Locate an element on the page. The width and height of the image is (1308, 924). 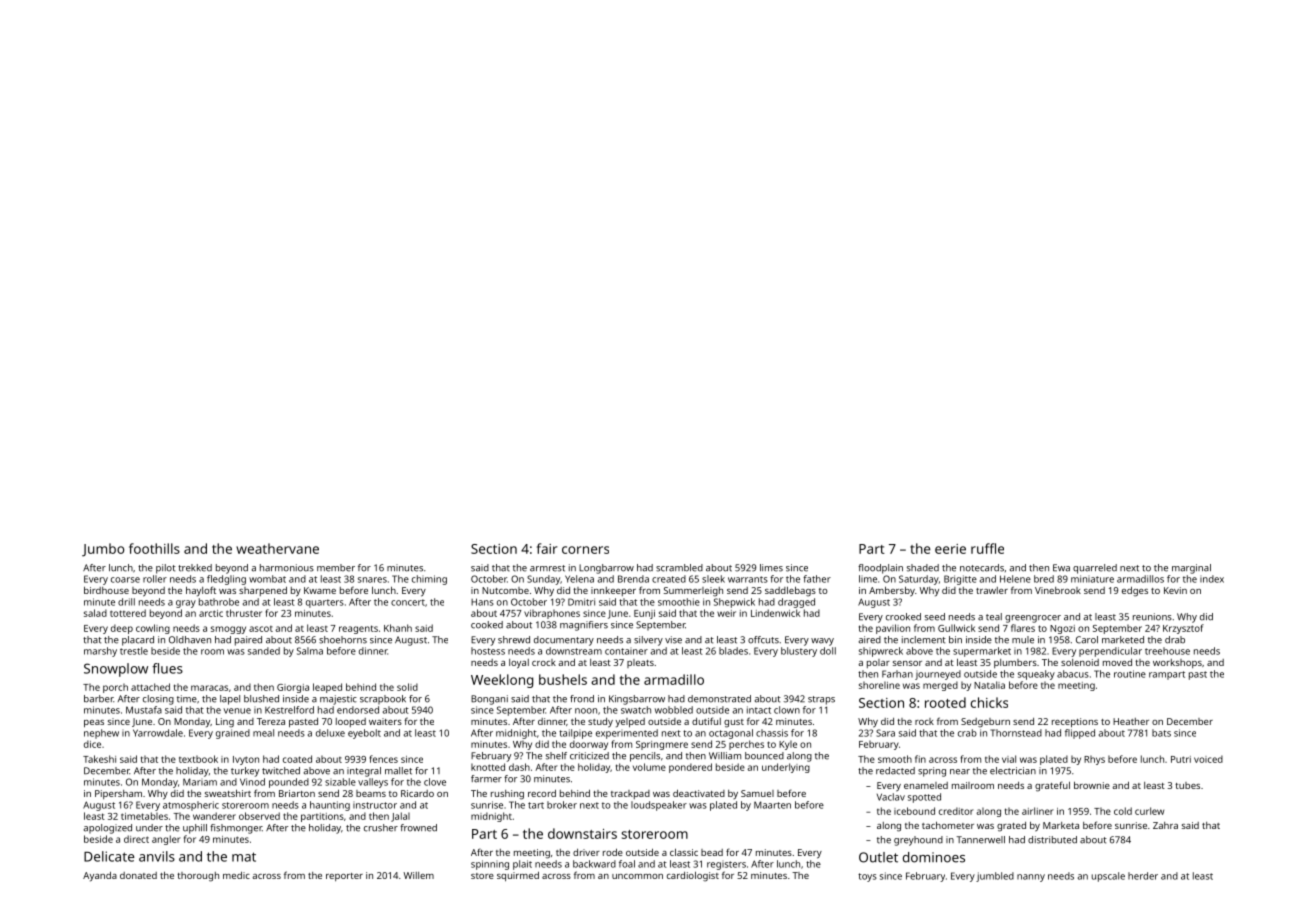
floodplain is located at coordinates (880, 569).
